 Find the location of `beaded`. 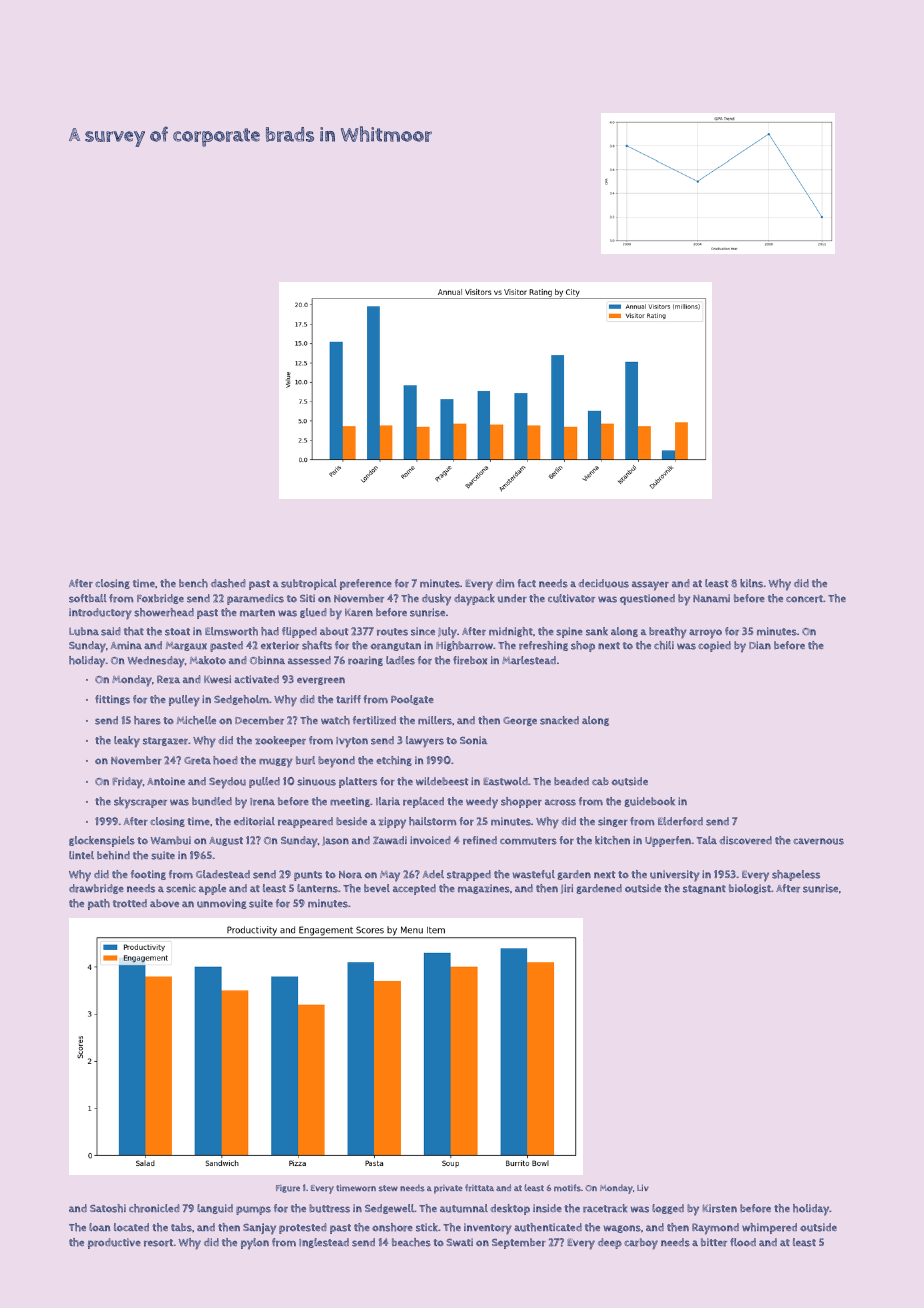

beaded is located at coordinates (571, 781).
